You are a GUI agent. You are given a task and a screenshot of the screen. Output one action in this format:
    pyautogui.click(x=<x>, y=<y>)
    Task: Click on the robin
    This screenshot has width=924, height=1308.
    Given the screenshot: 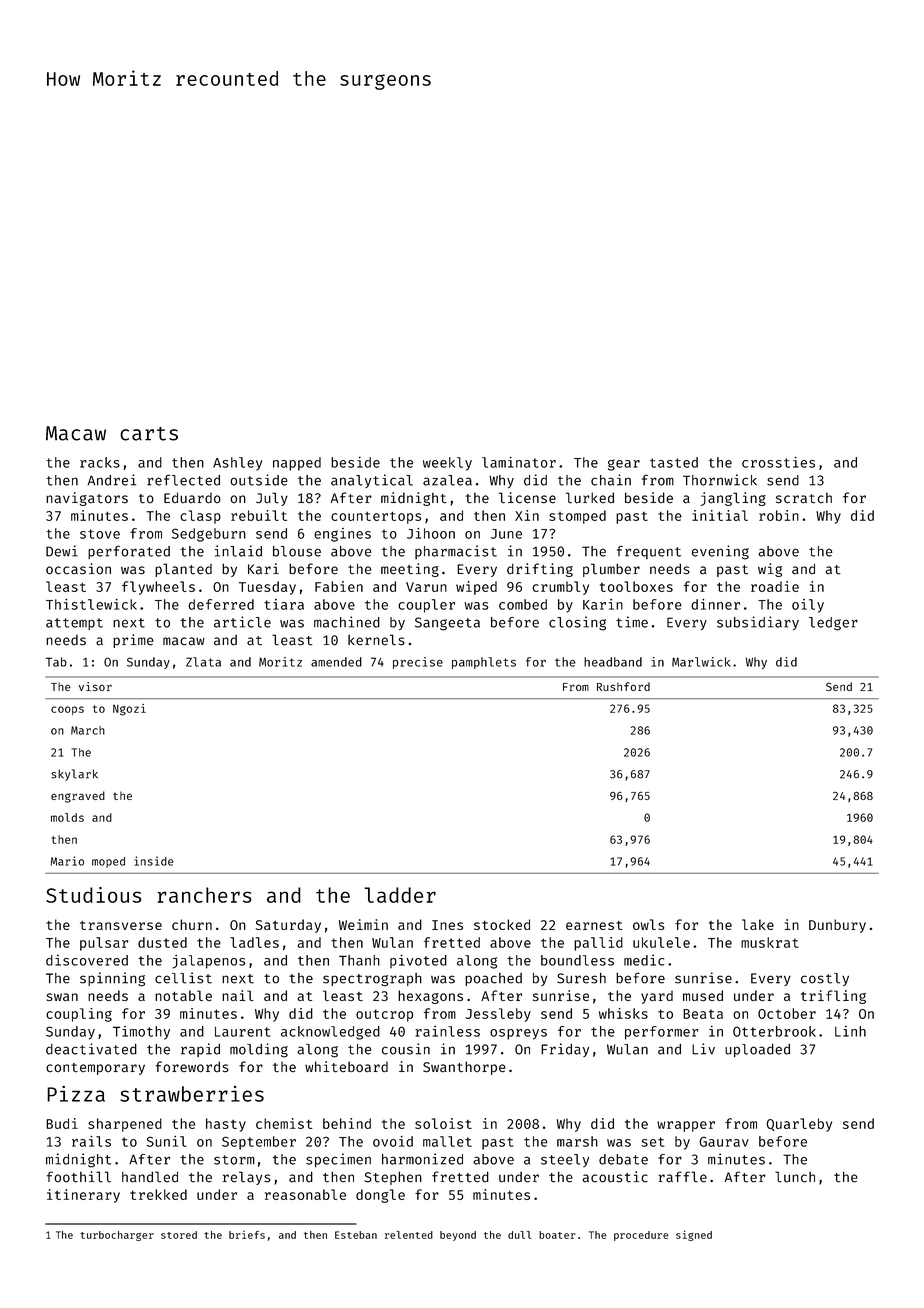 What is the action you would take?
    pyautogui.click(x=779, y=515)
